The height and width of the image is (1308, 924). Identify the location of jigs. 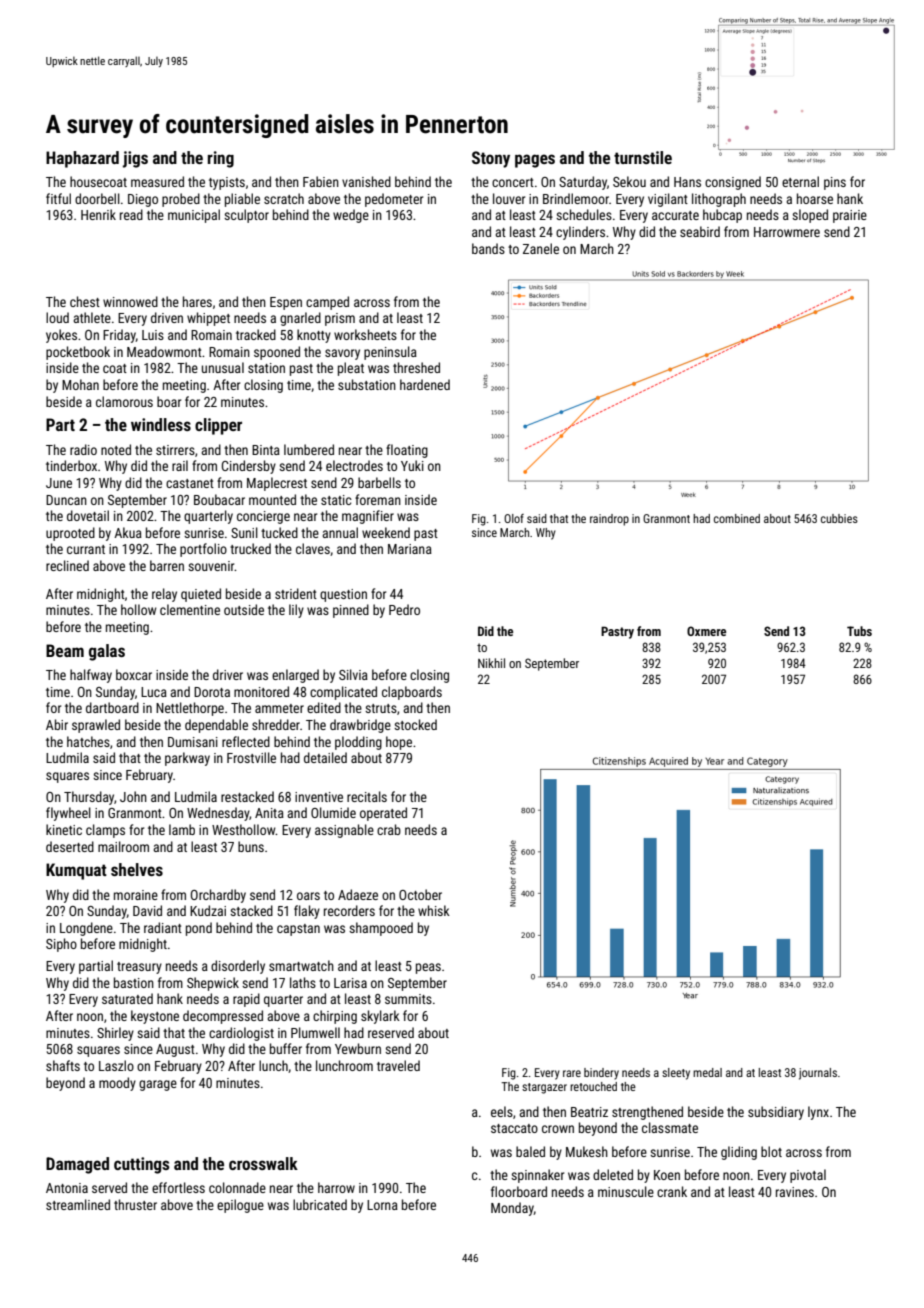
(135, 159).
